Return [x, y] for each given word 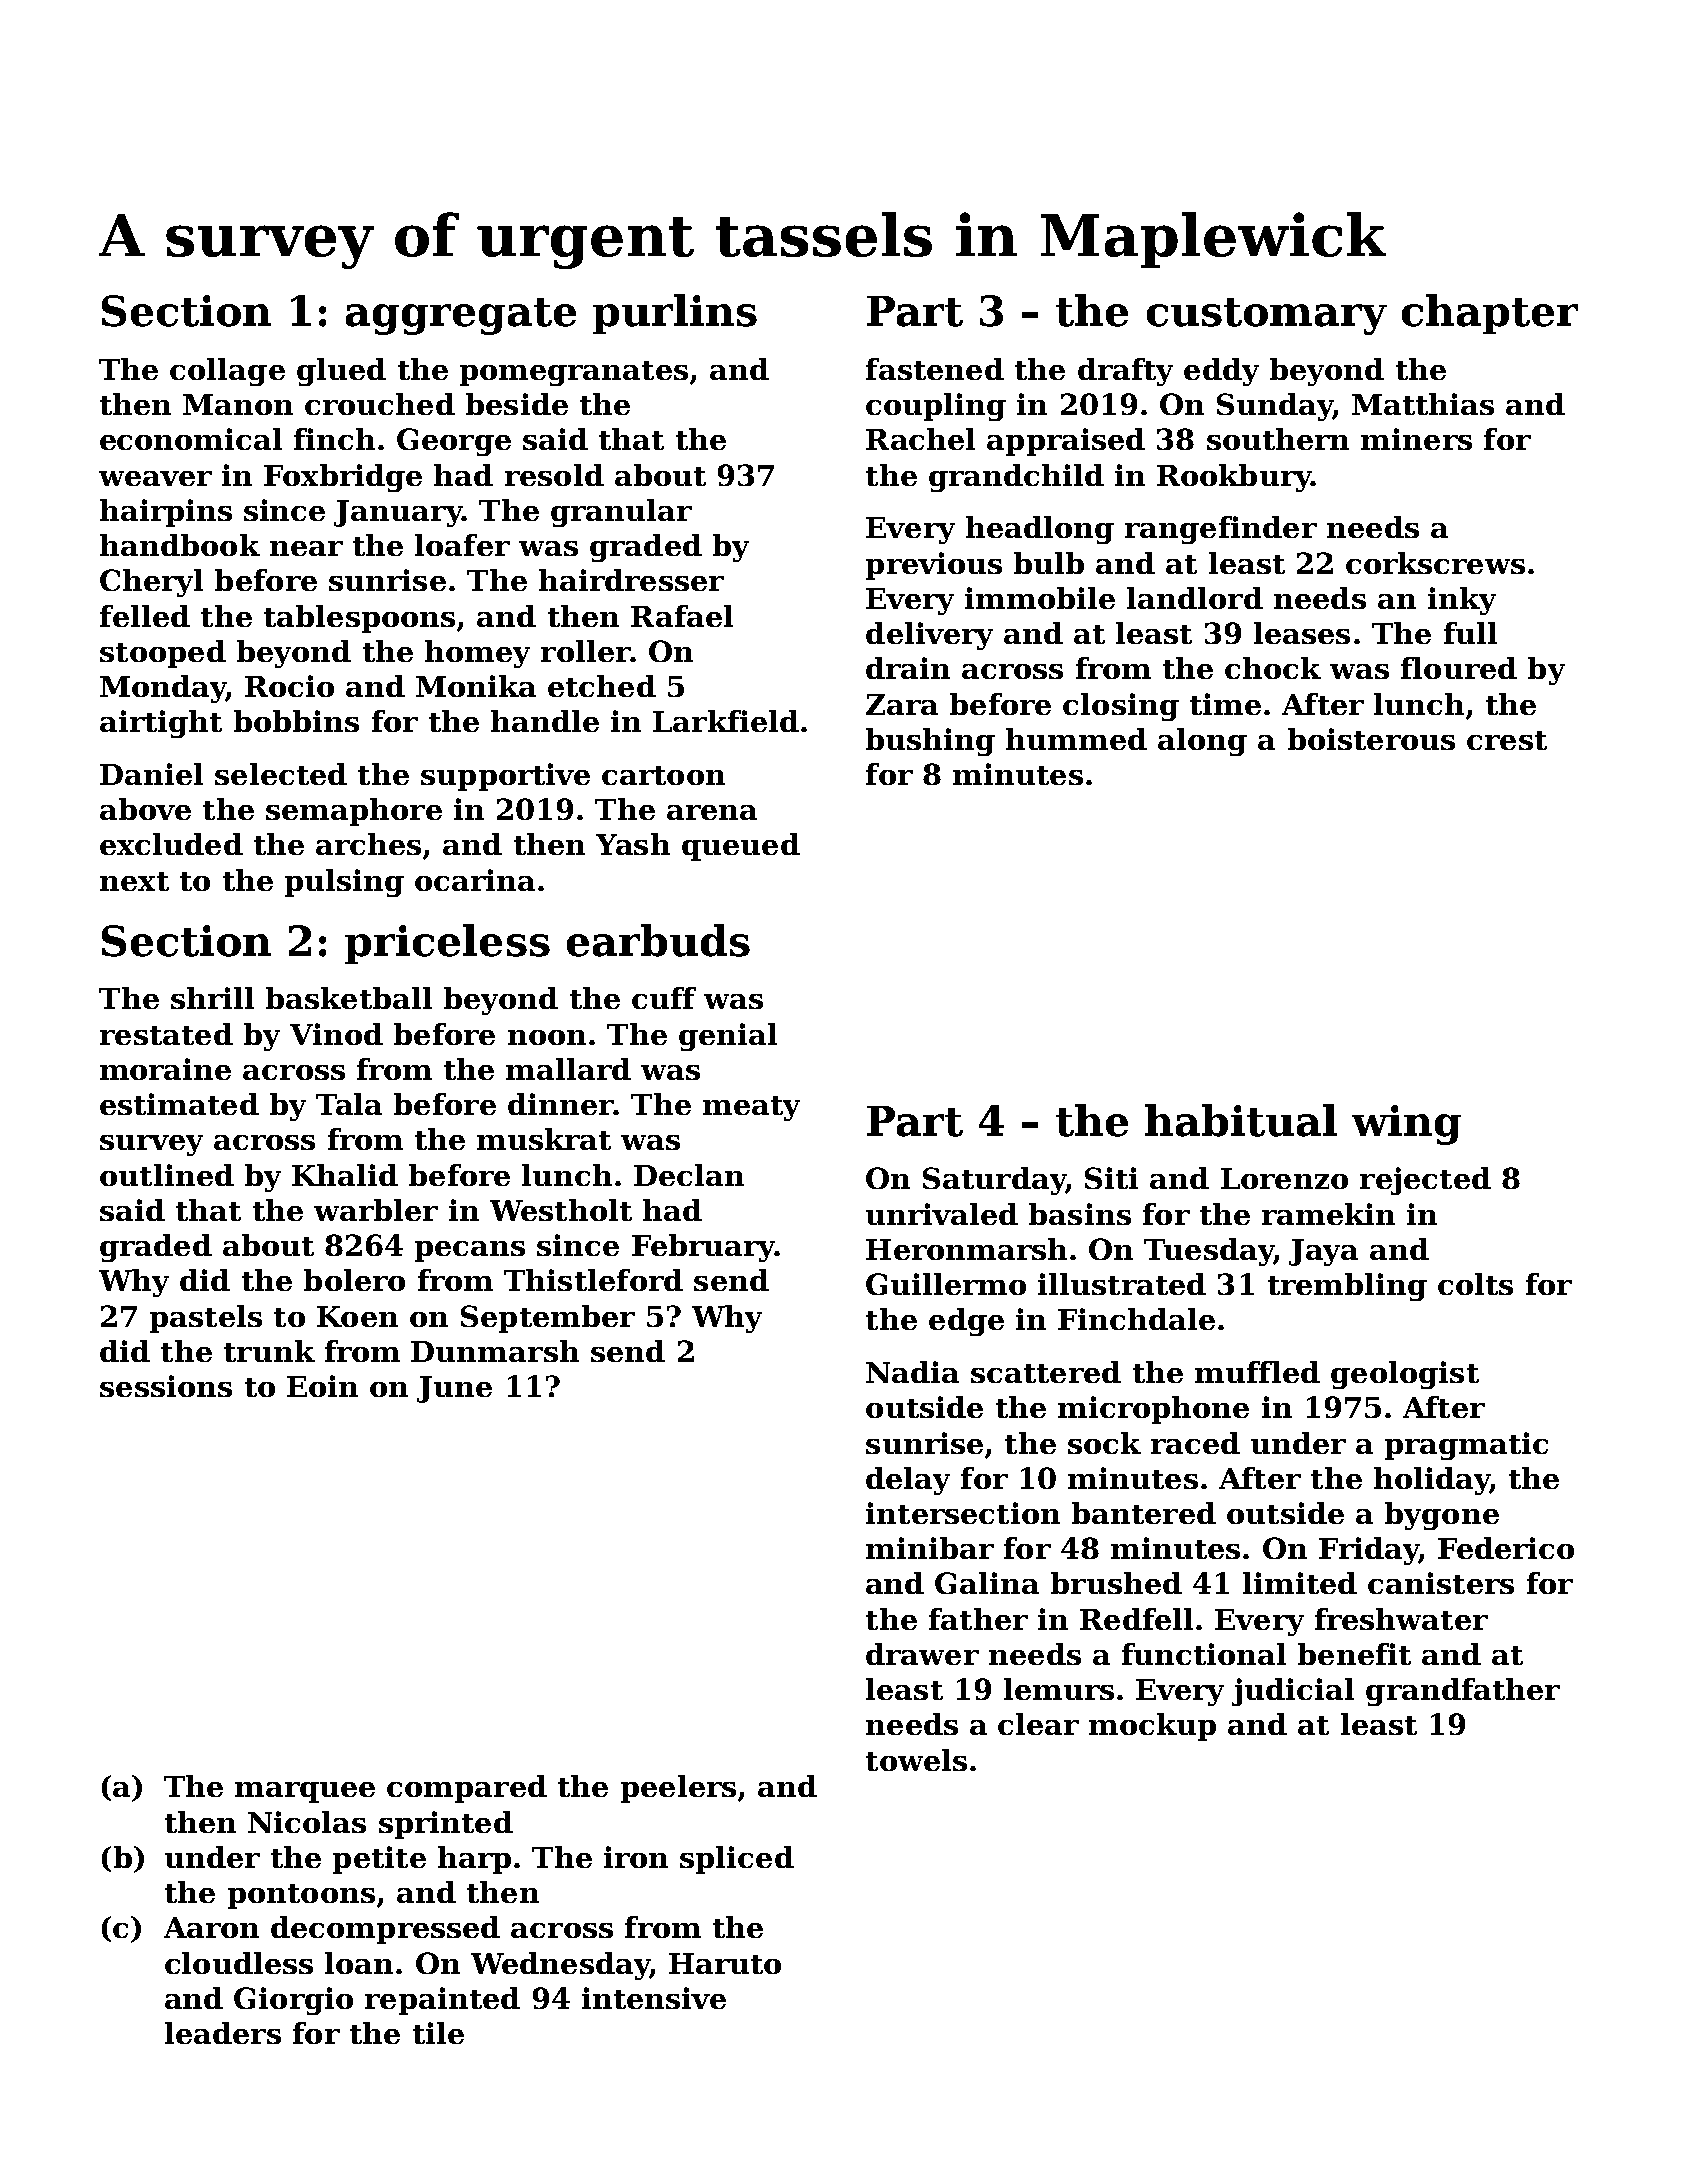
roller [585, 651]
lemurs [1059, 1689]
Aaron [211, 1927]
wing [1406, 1125]
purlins [675, 314]
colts [1475, 1284]
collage [227, 372]
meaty [751, 1108]
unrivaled [942, 1214]
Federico [1506, 1548]
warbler [376, 1210]
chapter [1490, 314]
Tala [349, 1104]
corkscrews [1435, 563]
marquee [305, 1792]
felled [145, 616]
